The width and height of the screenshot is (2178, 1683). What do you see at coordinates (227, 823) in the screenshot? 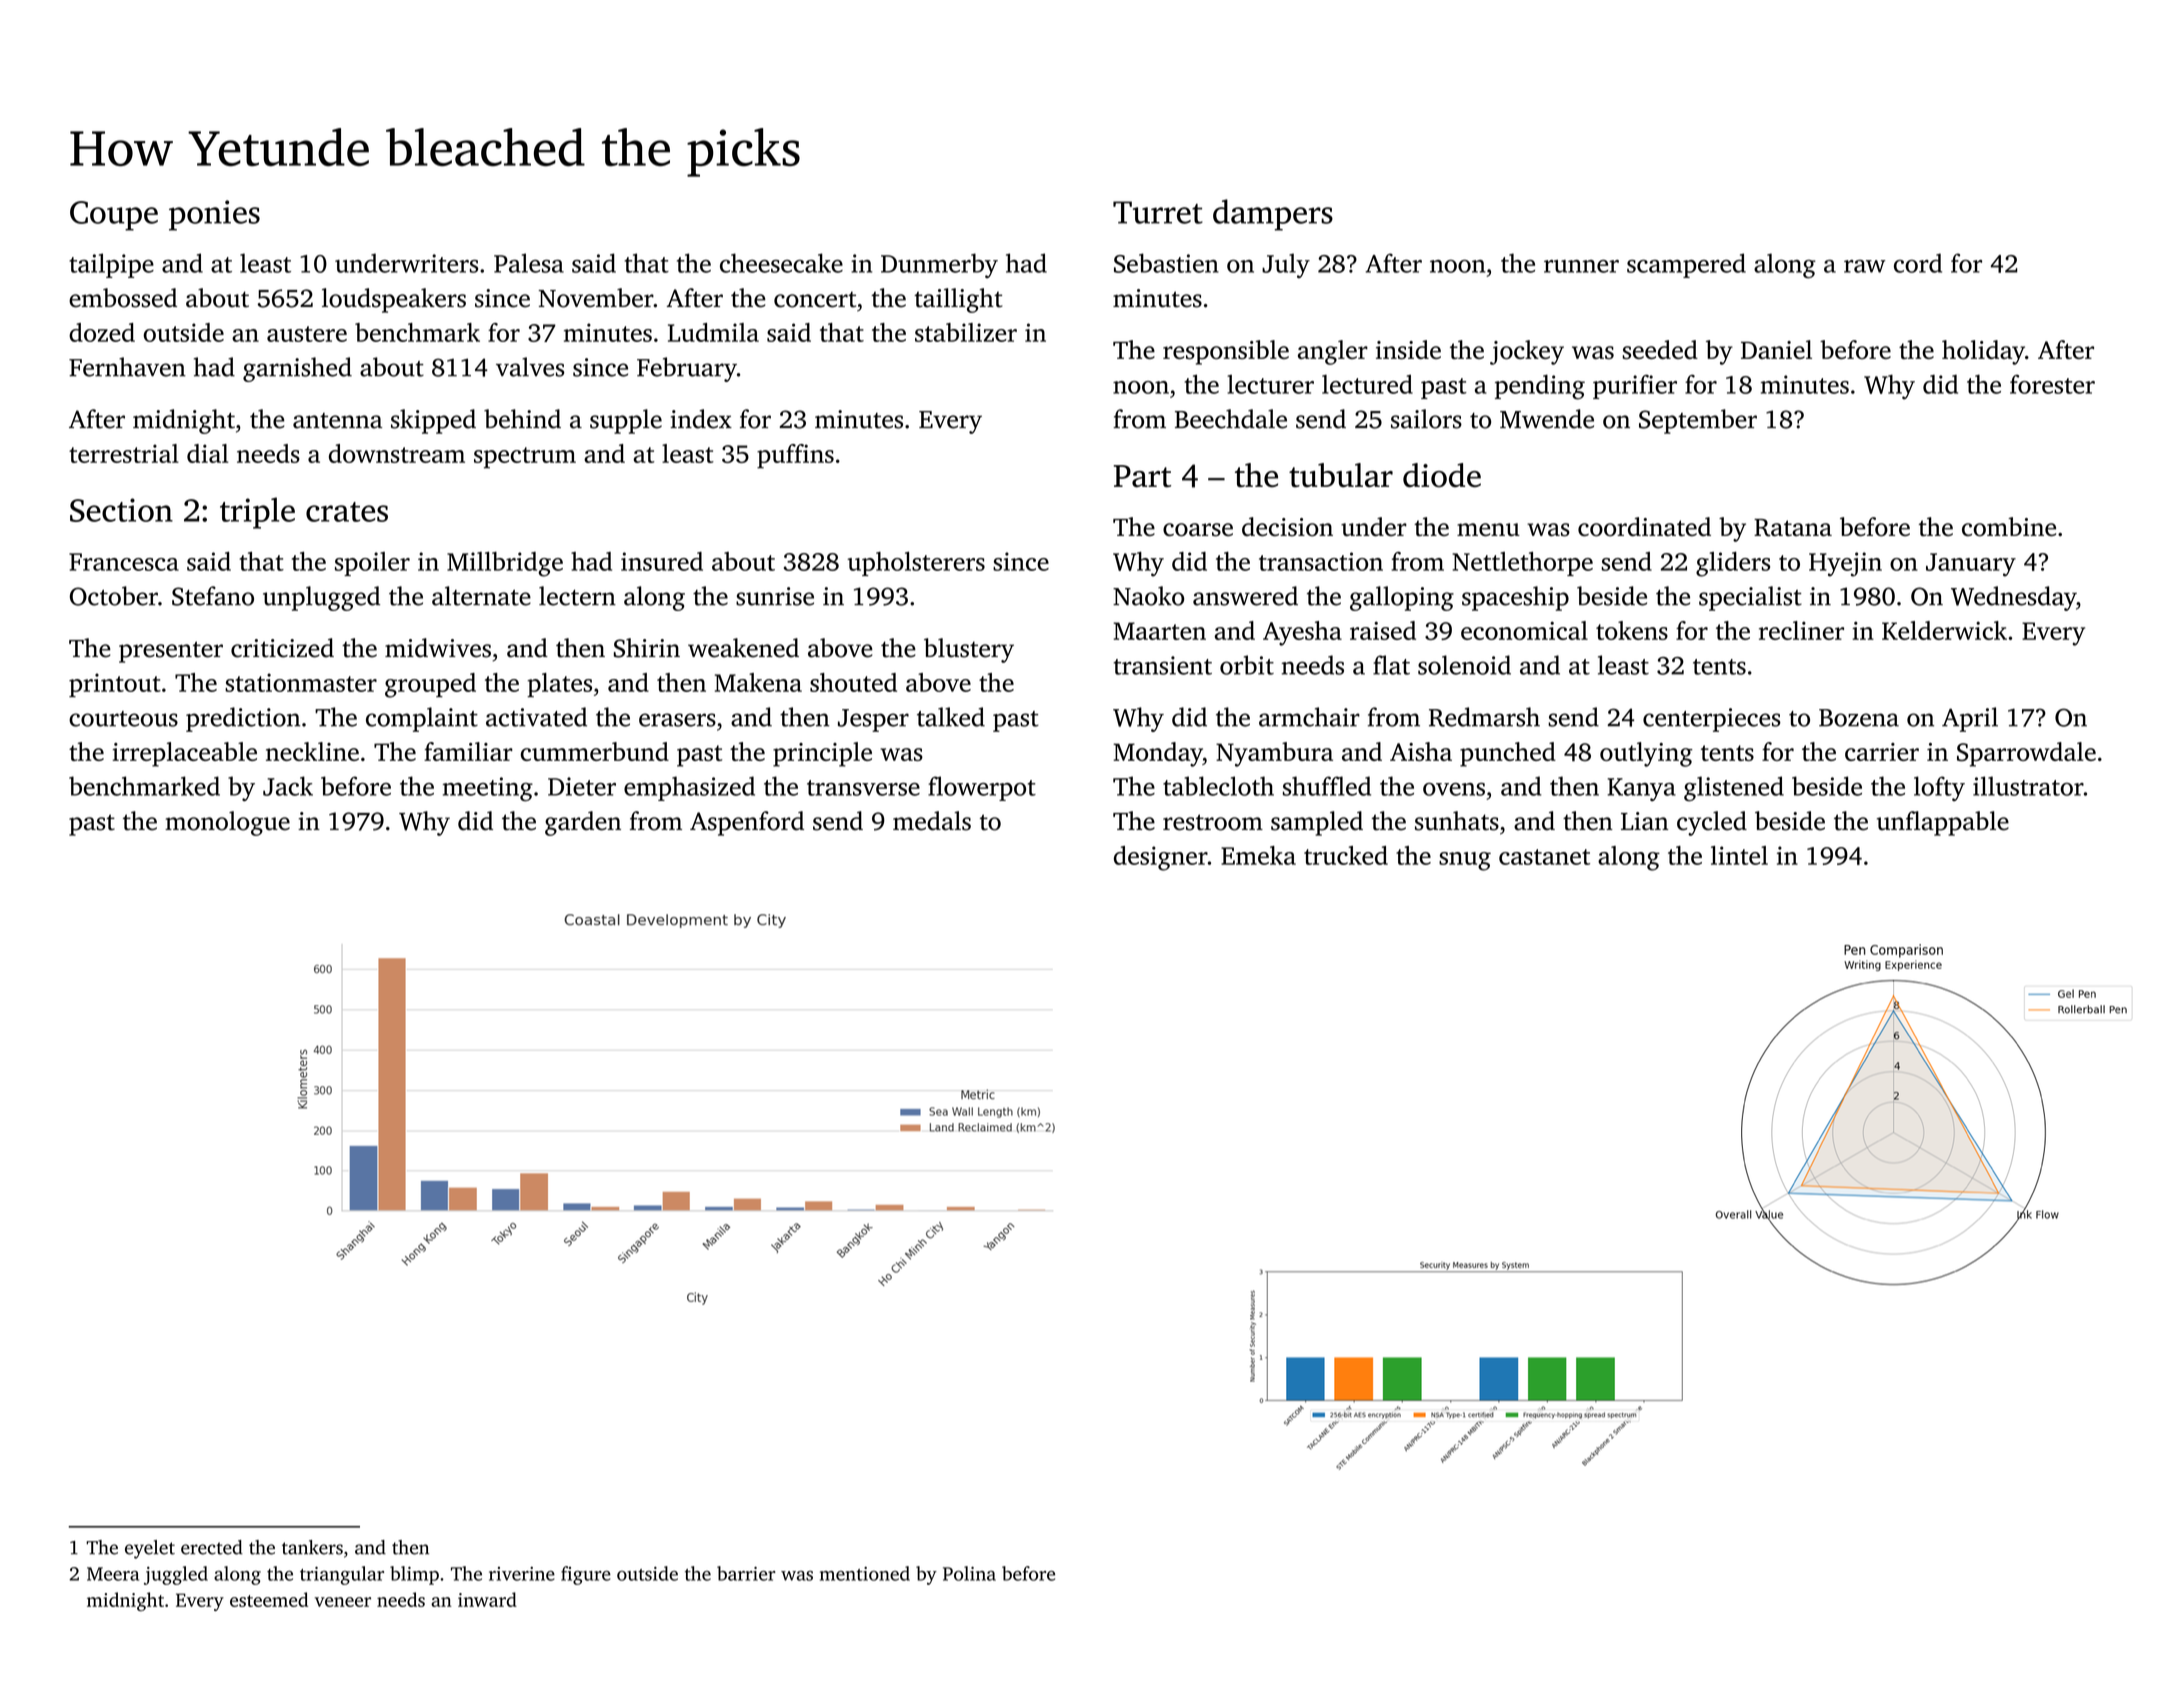
I see `monologue` at bounding box center [227, 823].
